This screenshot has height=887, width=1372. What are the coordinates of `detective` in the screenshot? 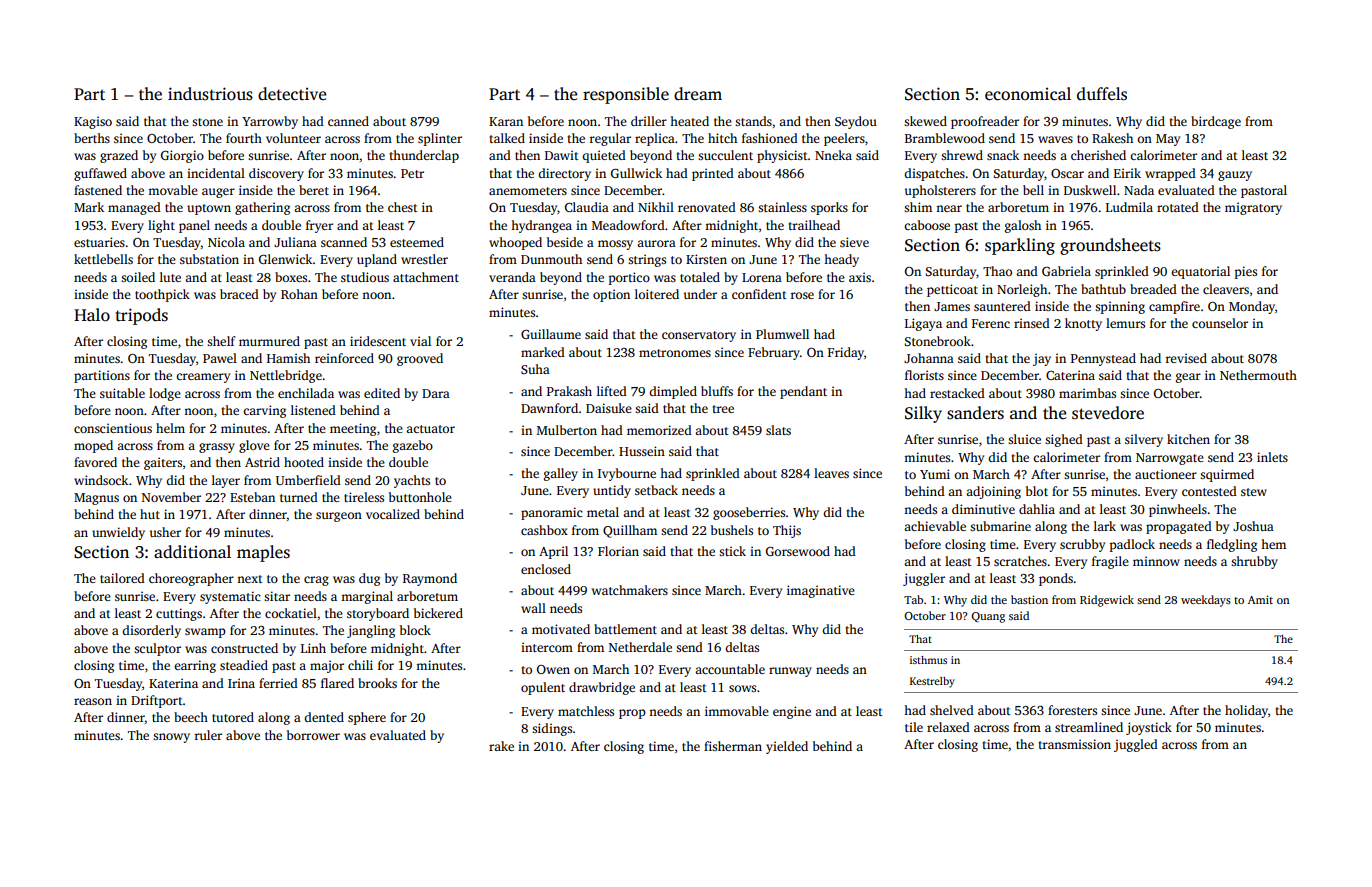 It's located at (292, 94).
